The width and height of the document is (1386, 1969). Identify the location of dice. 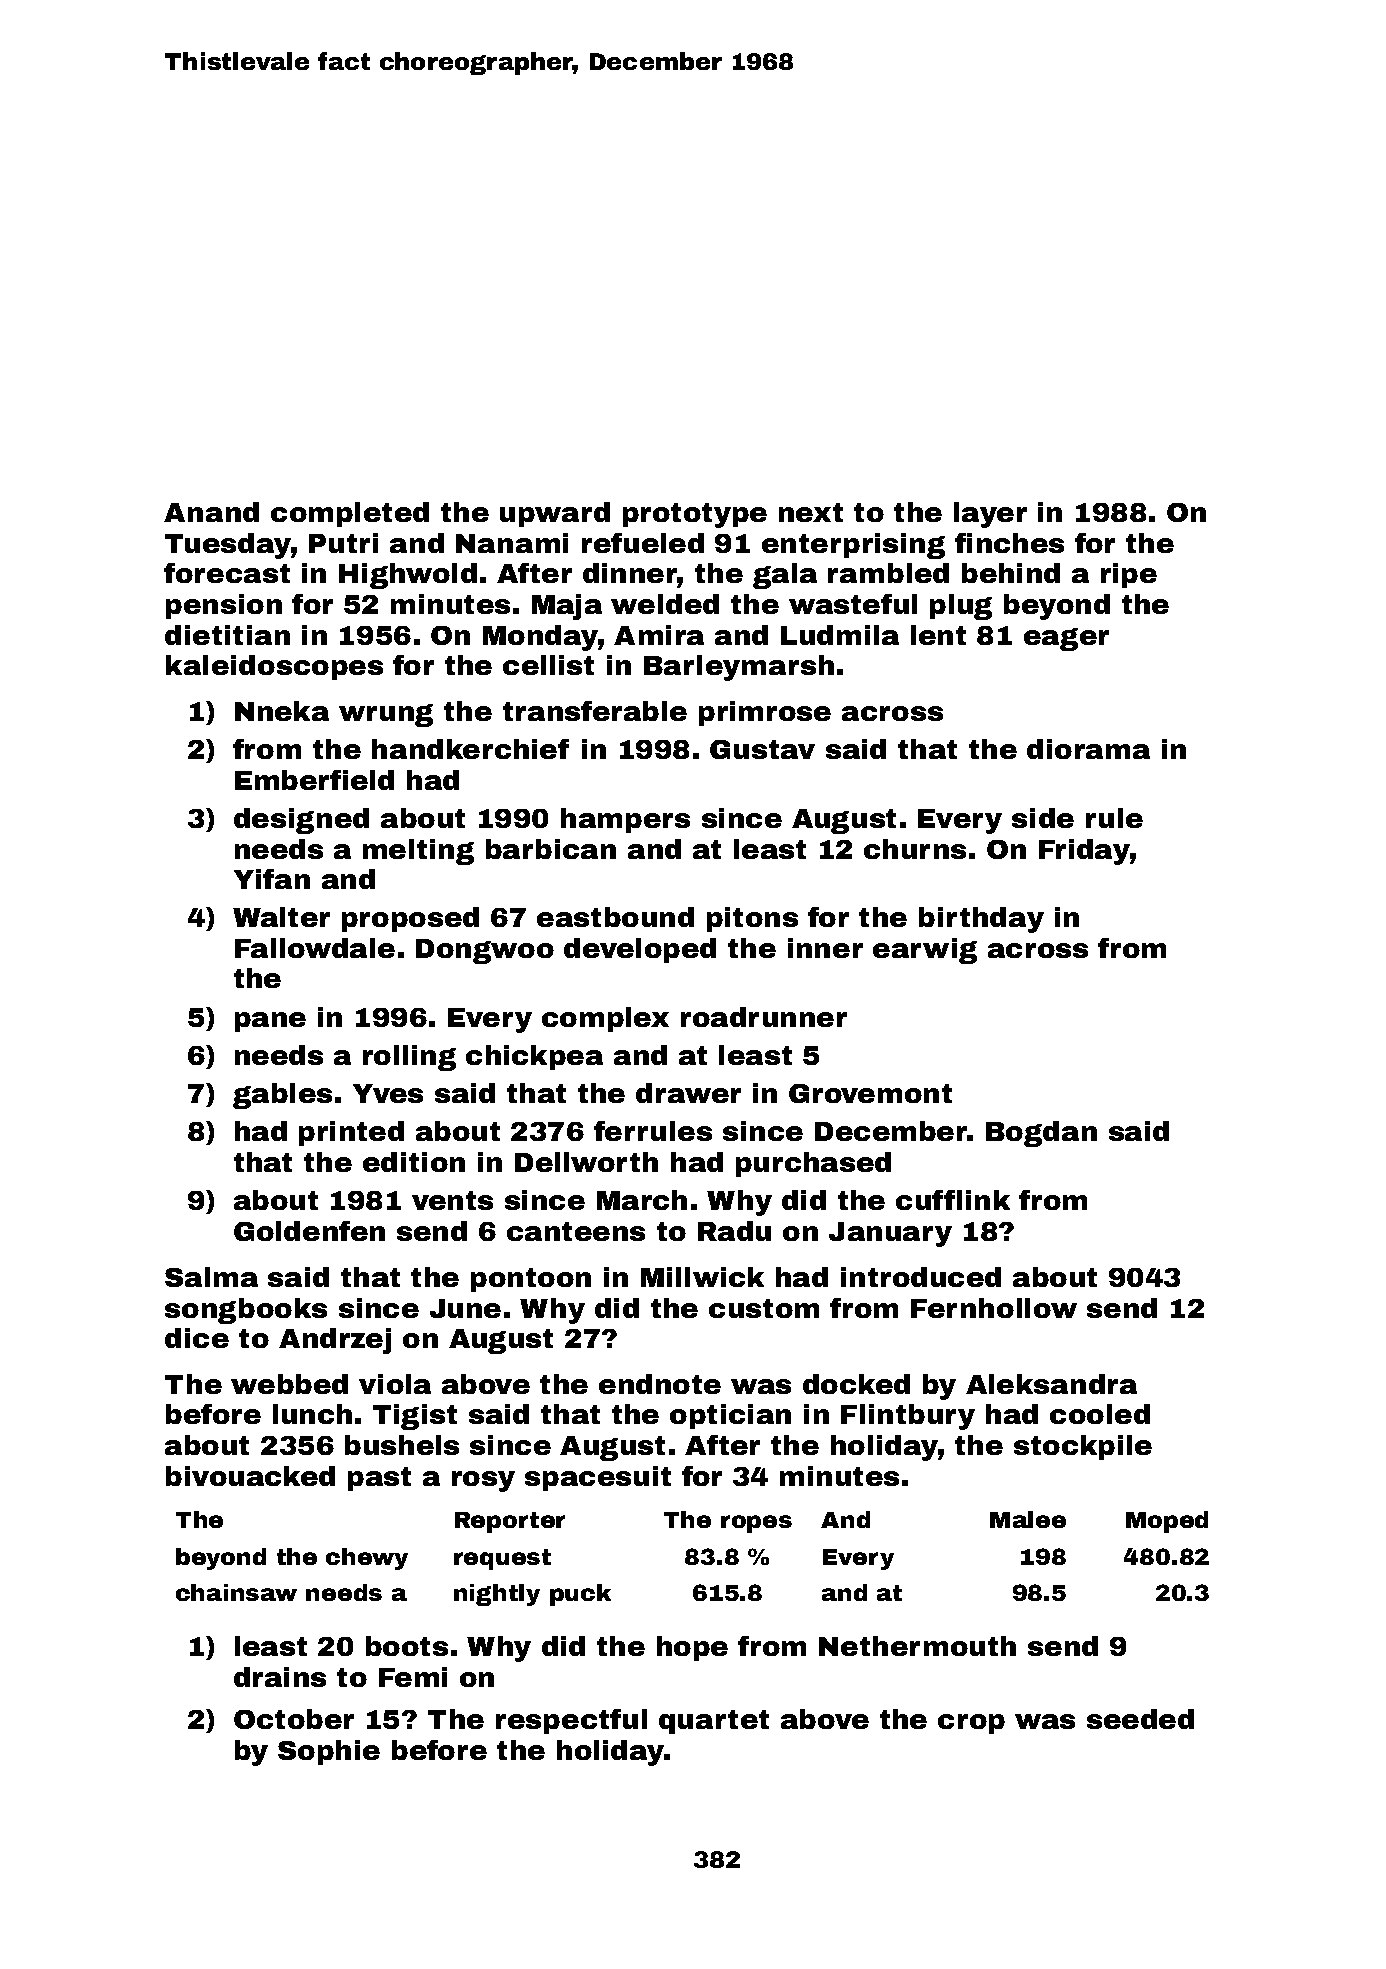
(197, 1338).
